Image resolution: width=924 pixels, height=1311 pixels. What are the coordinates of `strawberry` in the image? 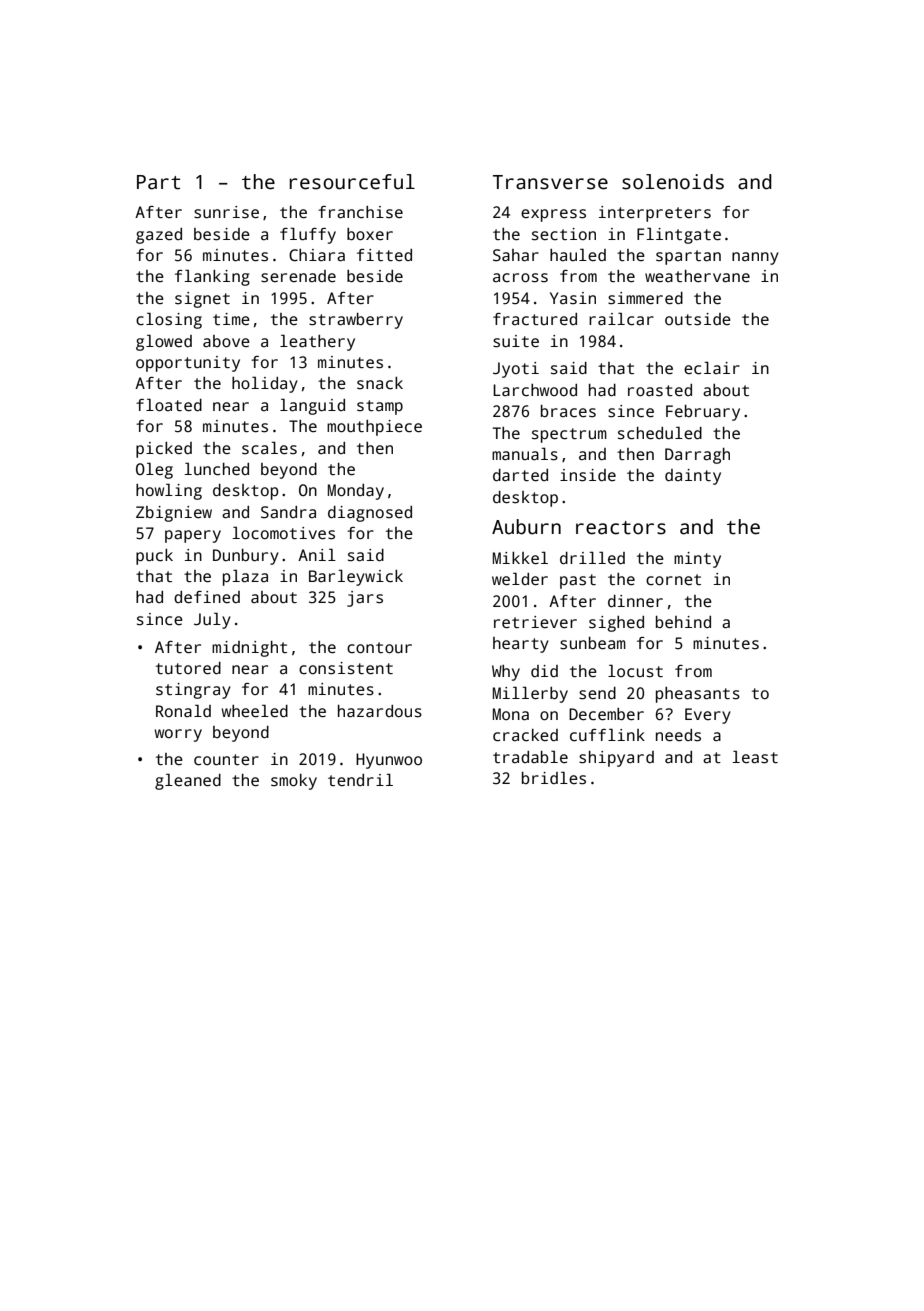 It's located at (356, 321).
